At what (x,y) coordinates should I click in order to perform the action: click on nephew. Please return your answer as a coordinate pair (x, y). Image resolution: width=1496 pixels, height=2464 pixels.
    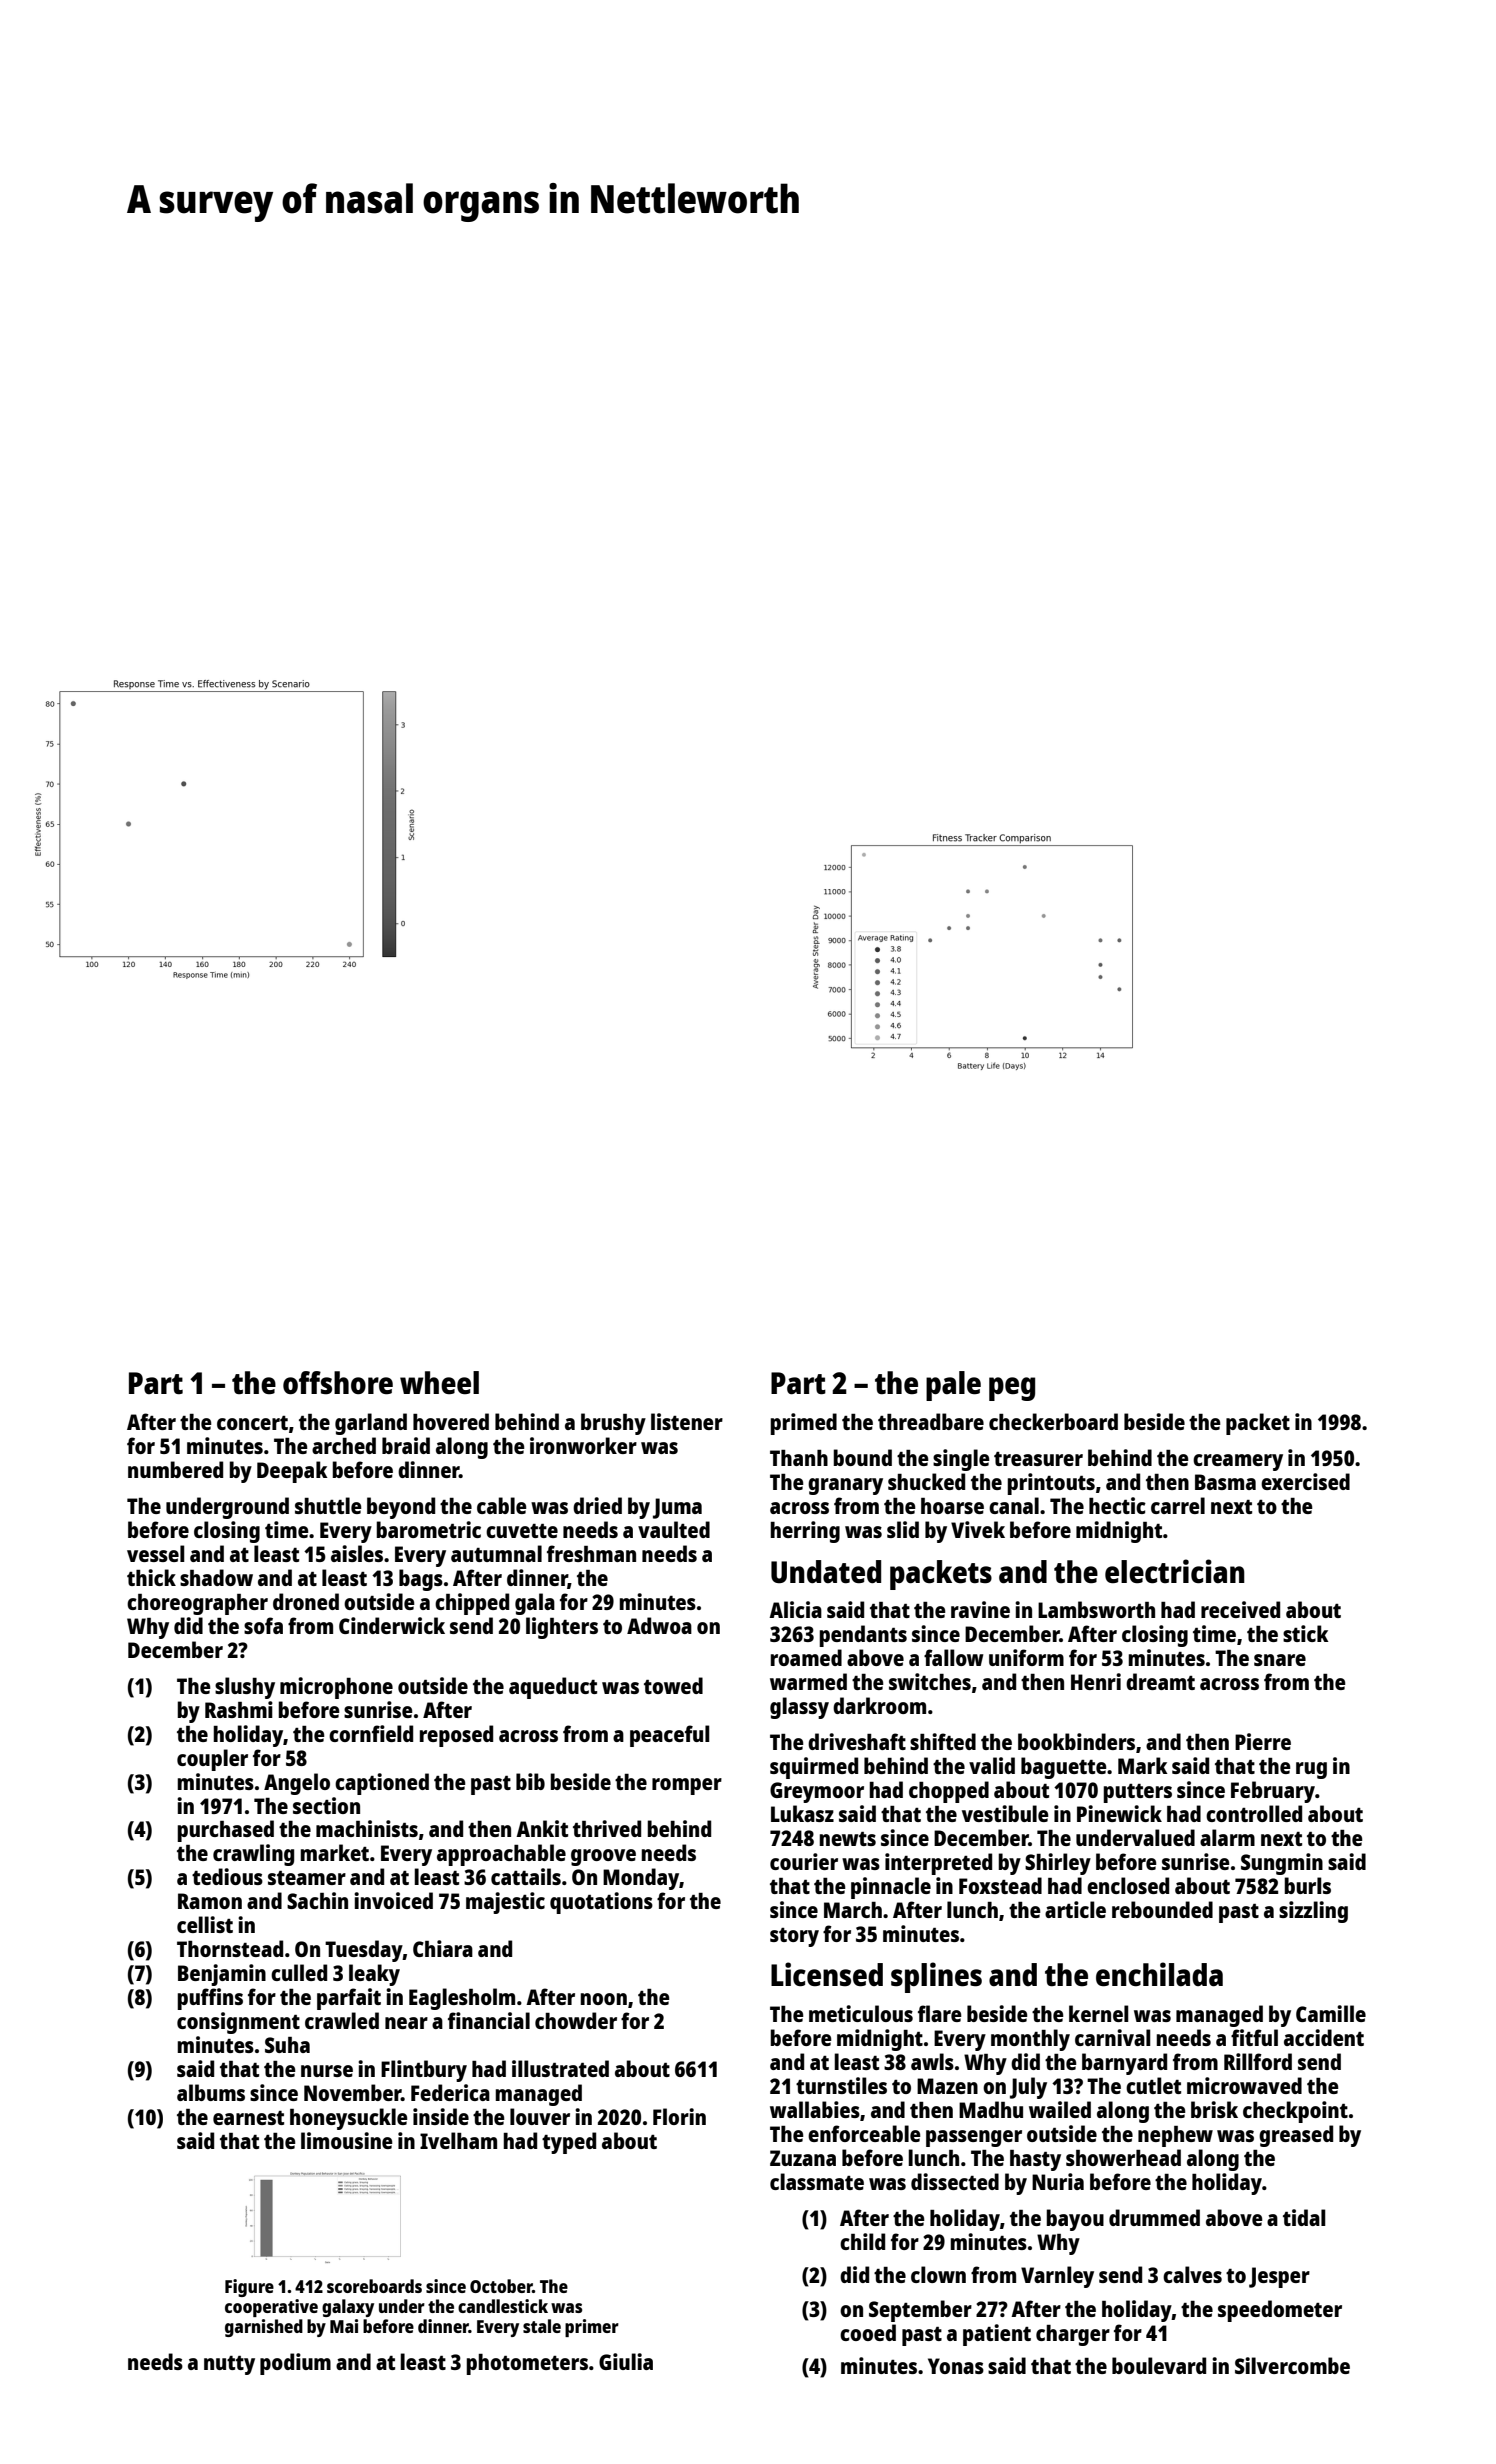
    Looking at the image, I should click on (1175, 2136).
